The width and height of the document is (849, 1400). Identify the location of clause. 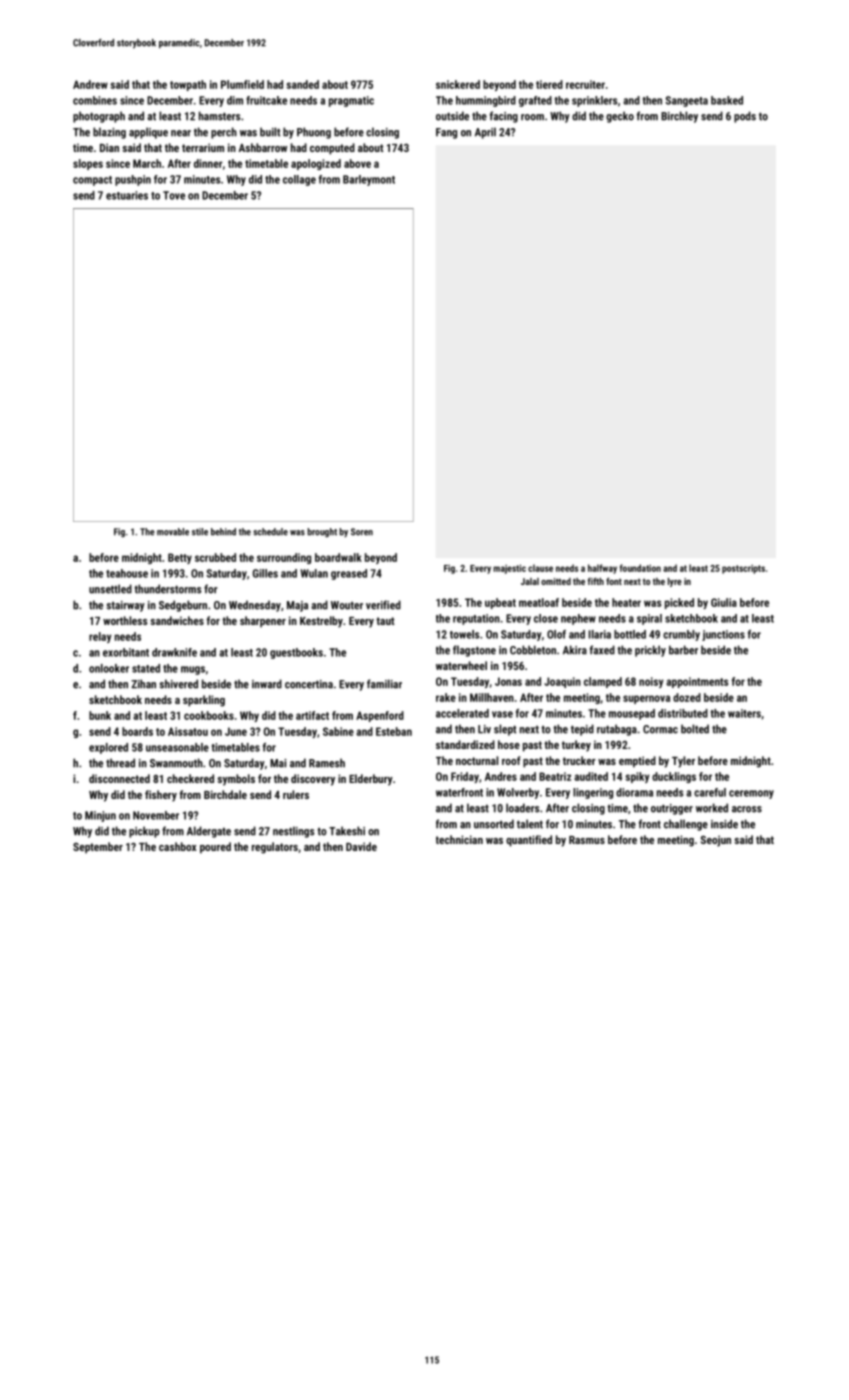
(540, 568).
